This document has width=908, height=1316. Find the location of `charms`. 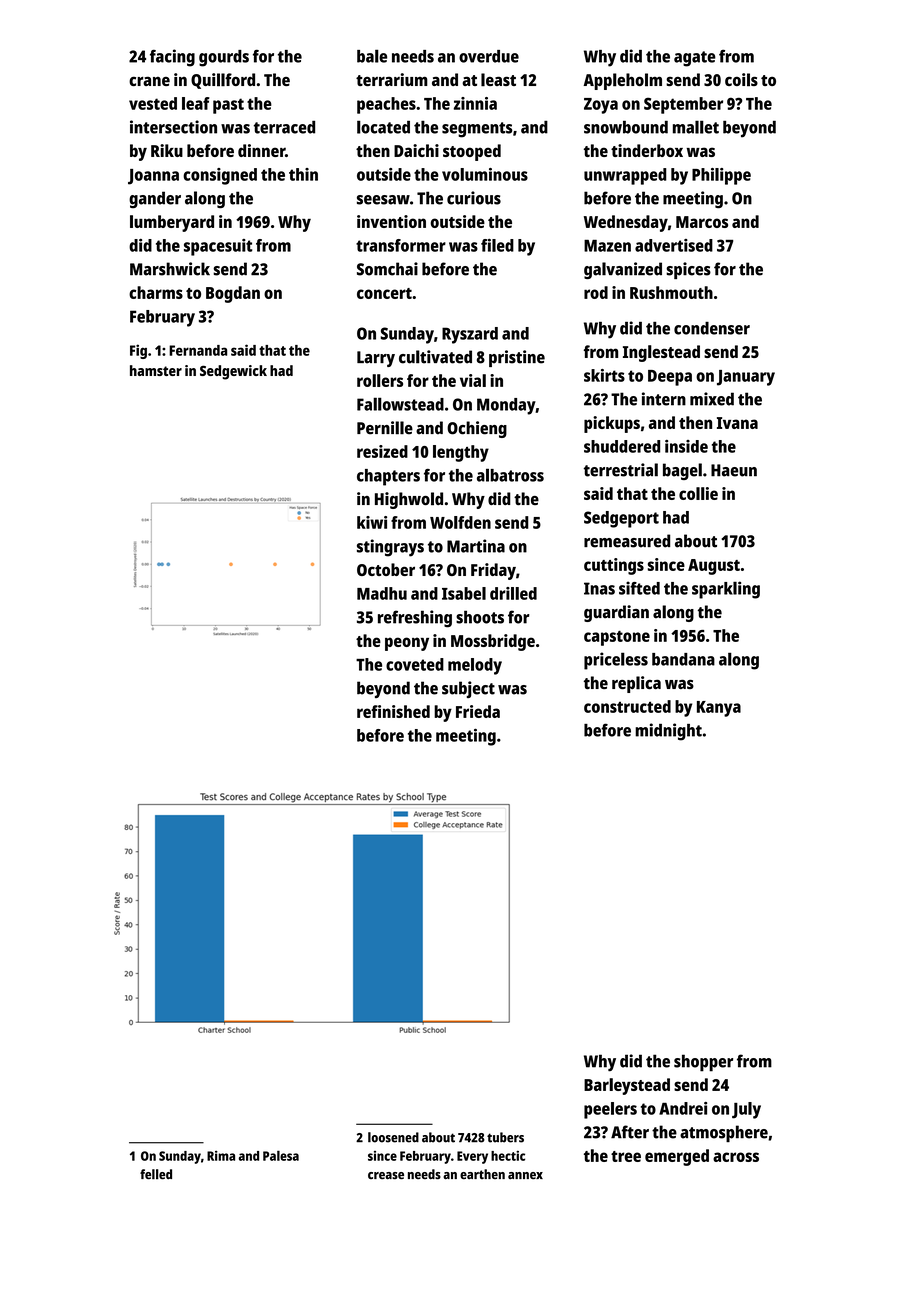

charms is located at coordinates (156, 292).
